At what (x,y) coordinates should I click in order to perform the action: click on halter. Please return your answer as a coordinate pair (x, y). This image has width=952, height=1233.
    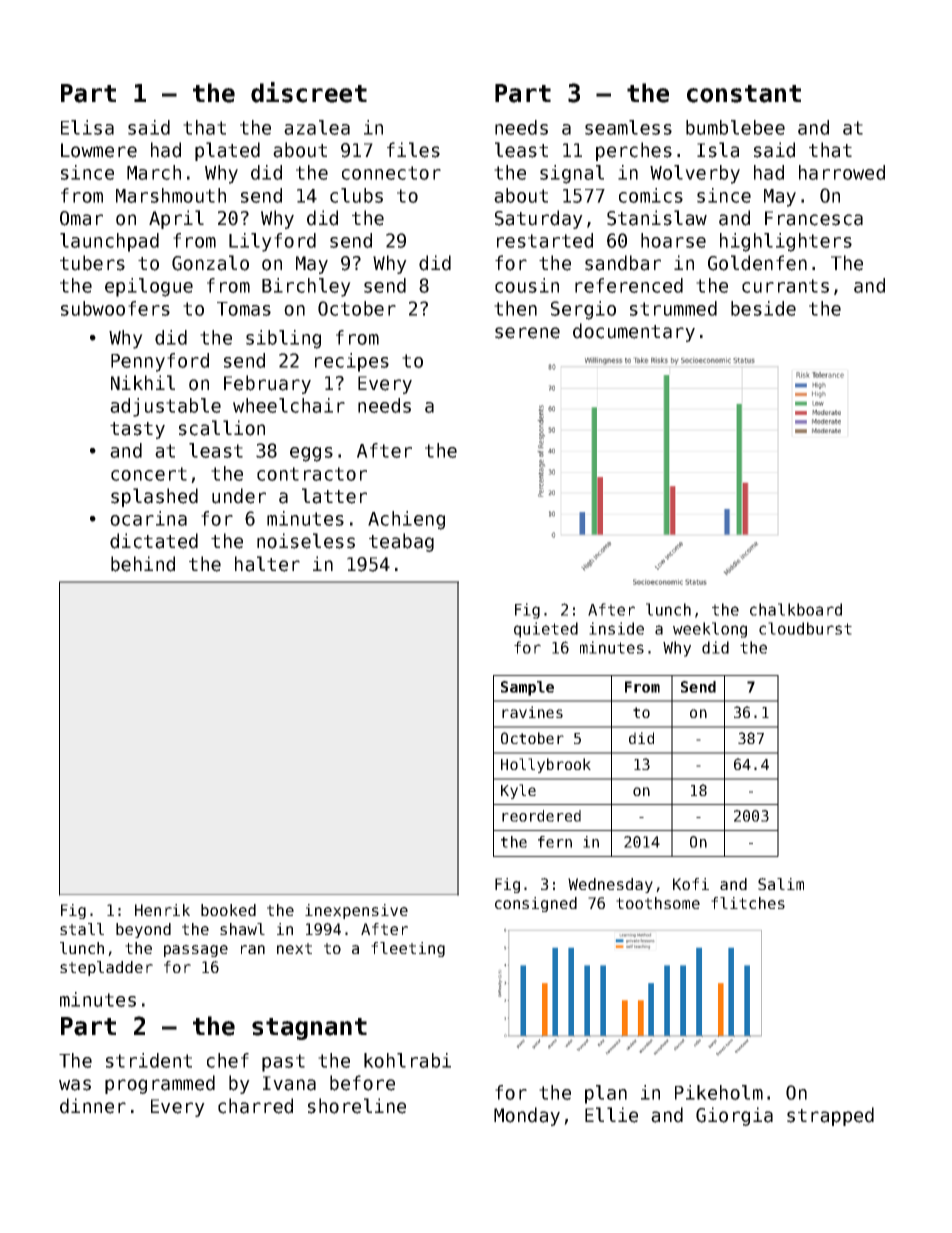
    Looking at the image, I should click on (267, 564).
